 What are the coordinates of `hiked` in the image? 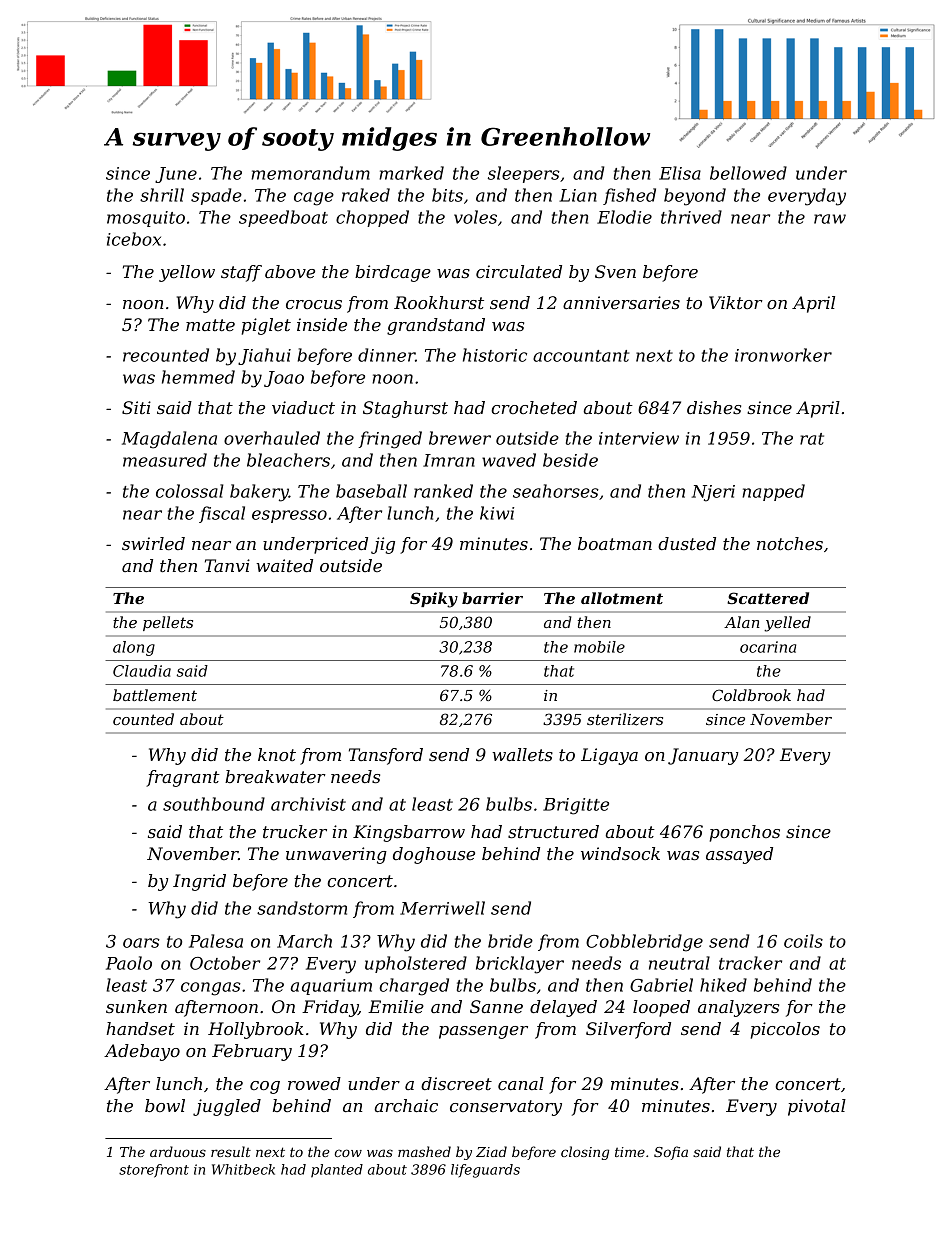 It's located at (723, 985).
